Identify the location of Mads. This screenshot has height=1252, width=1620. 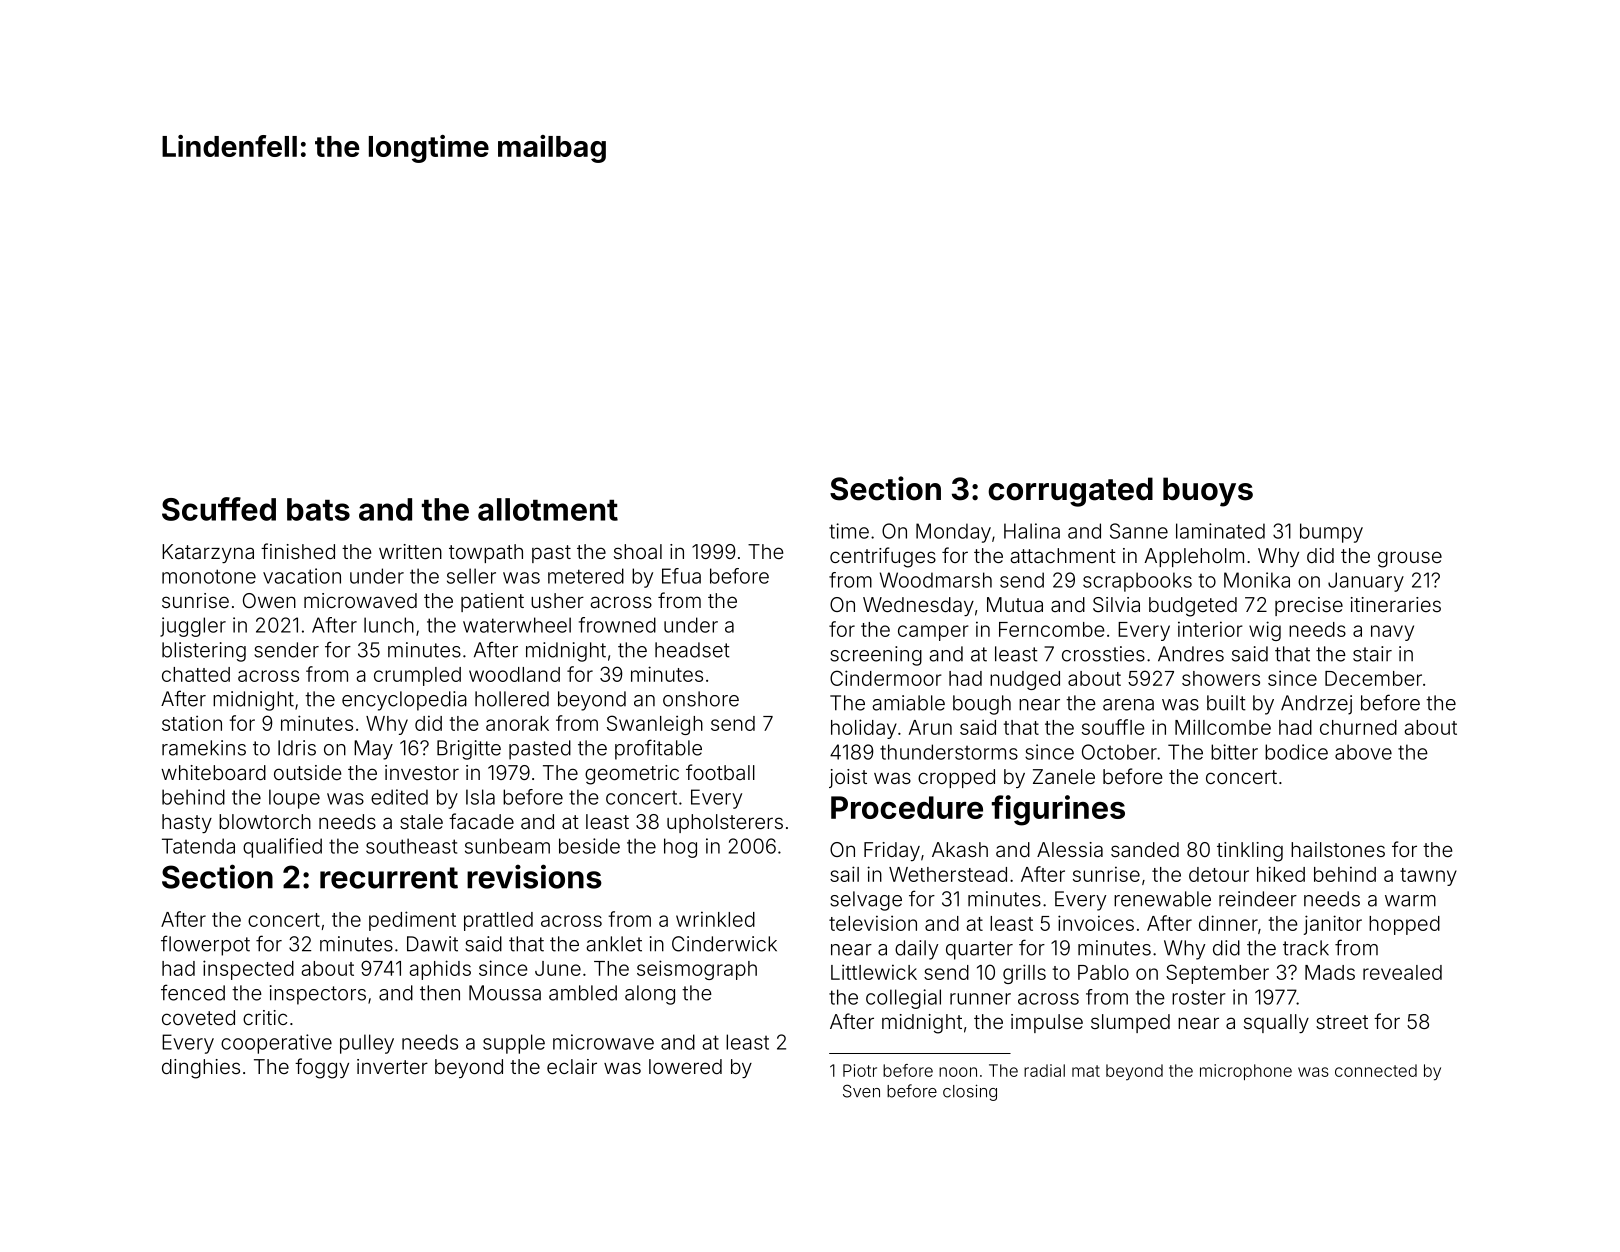
(1330, 972).
